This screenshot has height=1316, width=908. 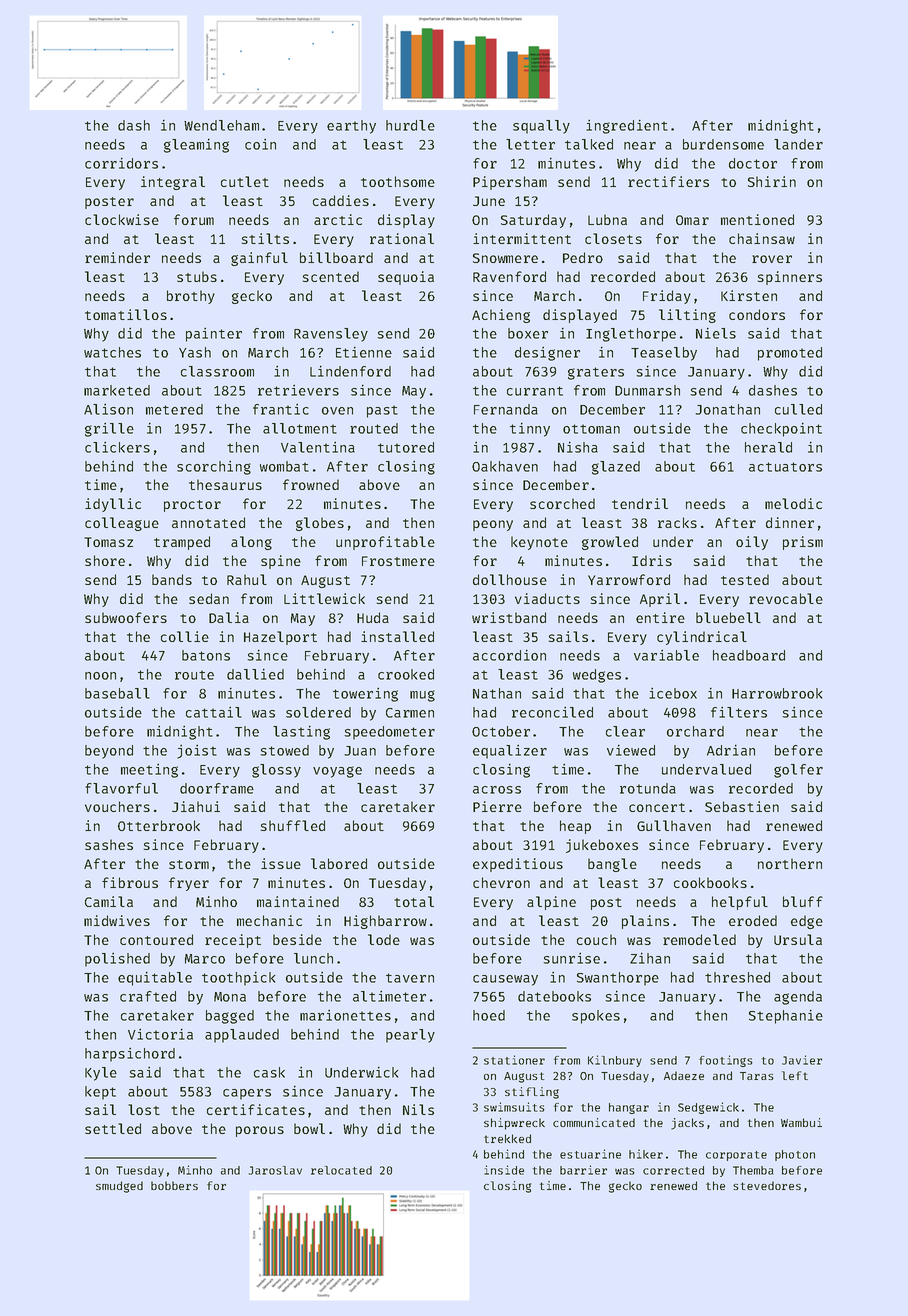 What do you see at coordinates (668, 181) in the screenshot?
I see `rectifiers` at bounding box center [668, 181].
